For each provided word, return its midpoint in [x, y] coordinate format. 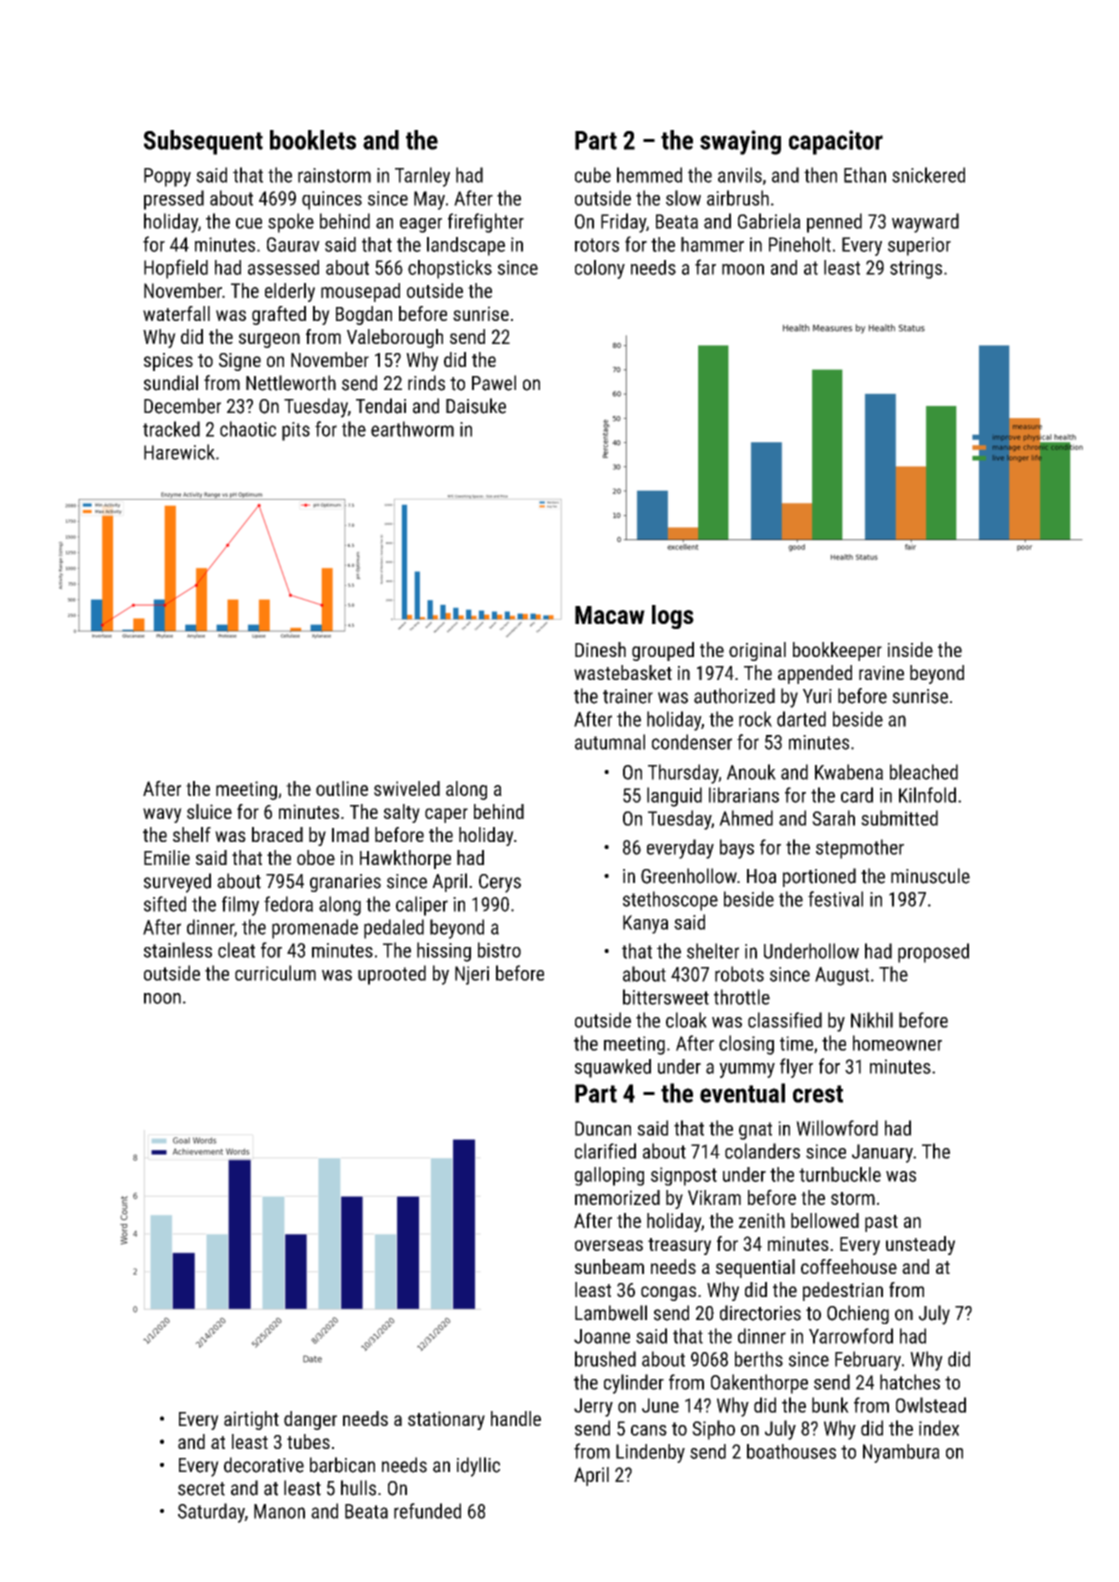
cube [593, 175]
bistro [499, 950]
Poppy [167, 177]
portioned [819, 877]
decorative [264, 1465]
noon [162, 998]
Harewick [179, 452]
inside [910, 649]
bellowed [825, 1220]
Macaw [610, 615]
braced [277, 834]
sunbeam [609, 1266]
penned [834, 223]
